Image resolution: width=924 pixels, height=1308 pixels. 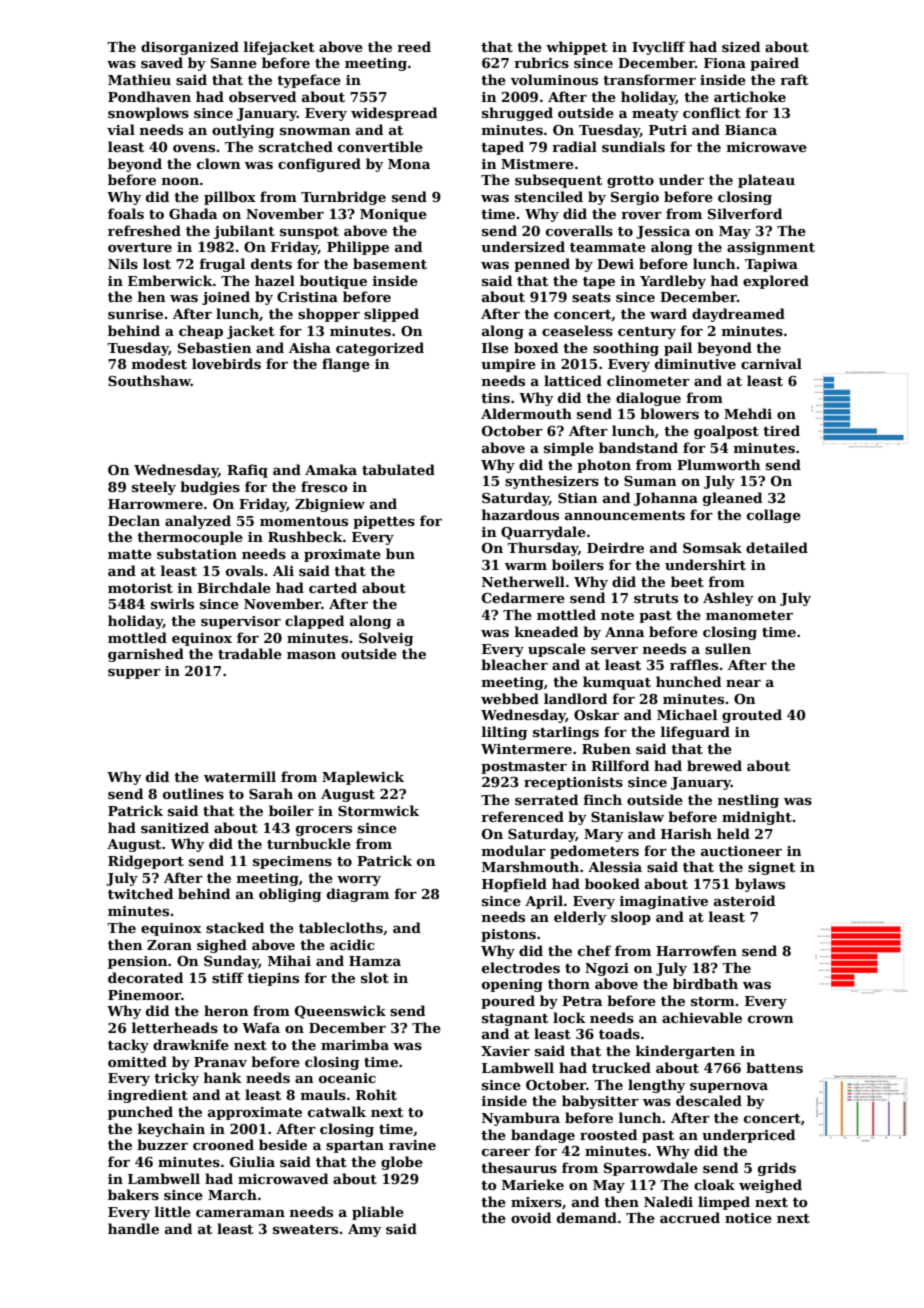 I want to click on electrodes, so click(x=521, y=967).
